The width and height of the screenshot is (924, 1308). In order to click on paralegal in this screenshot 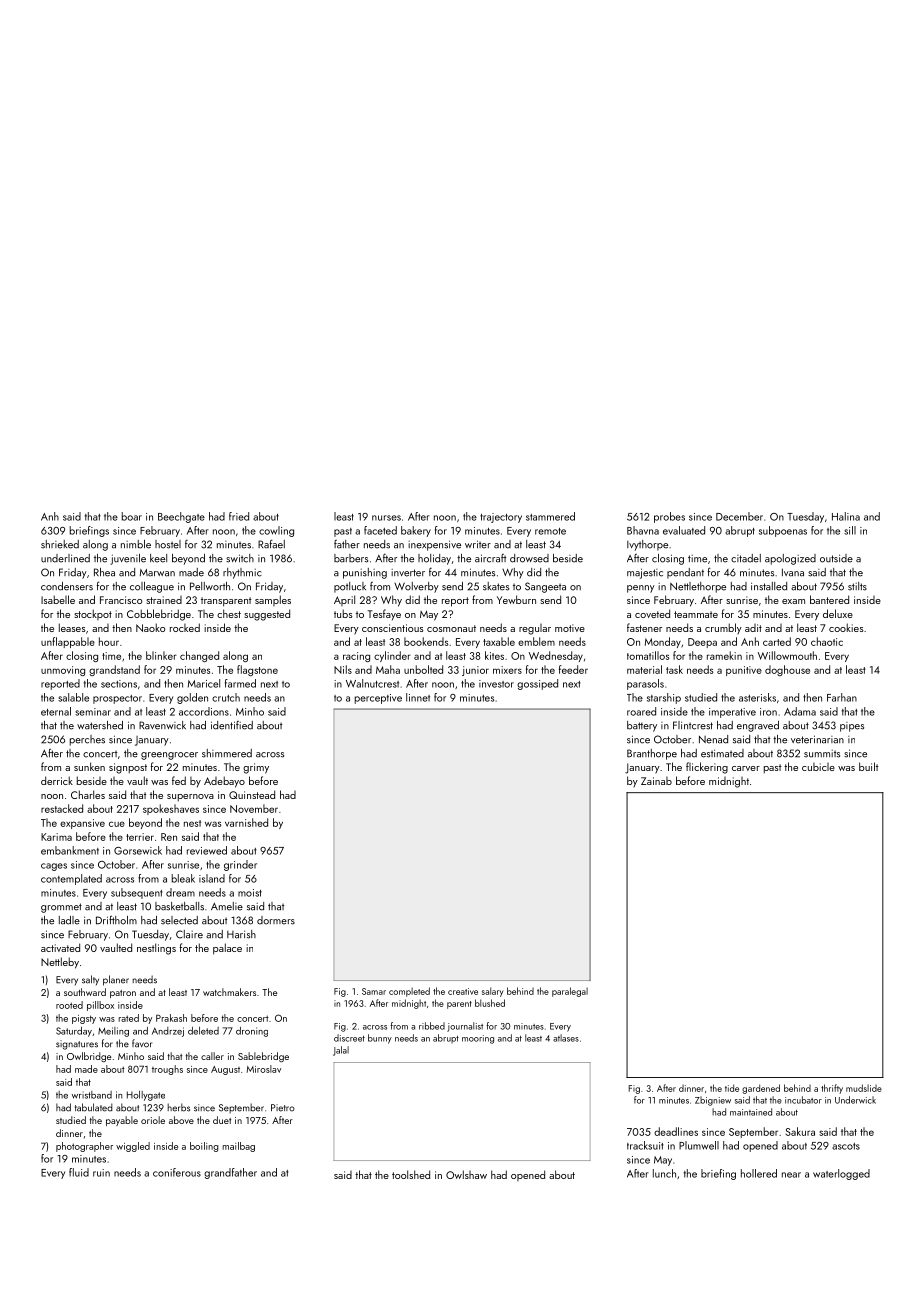, I will do `click(570, 992)`.
